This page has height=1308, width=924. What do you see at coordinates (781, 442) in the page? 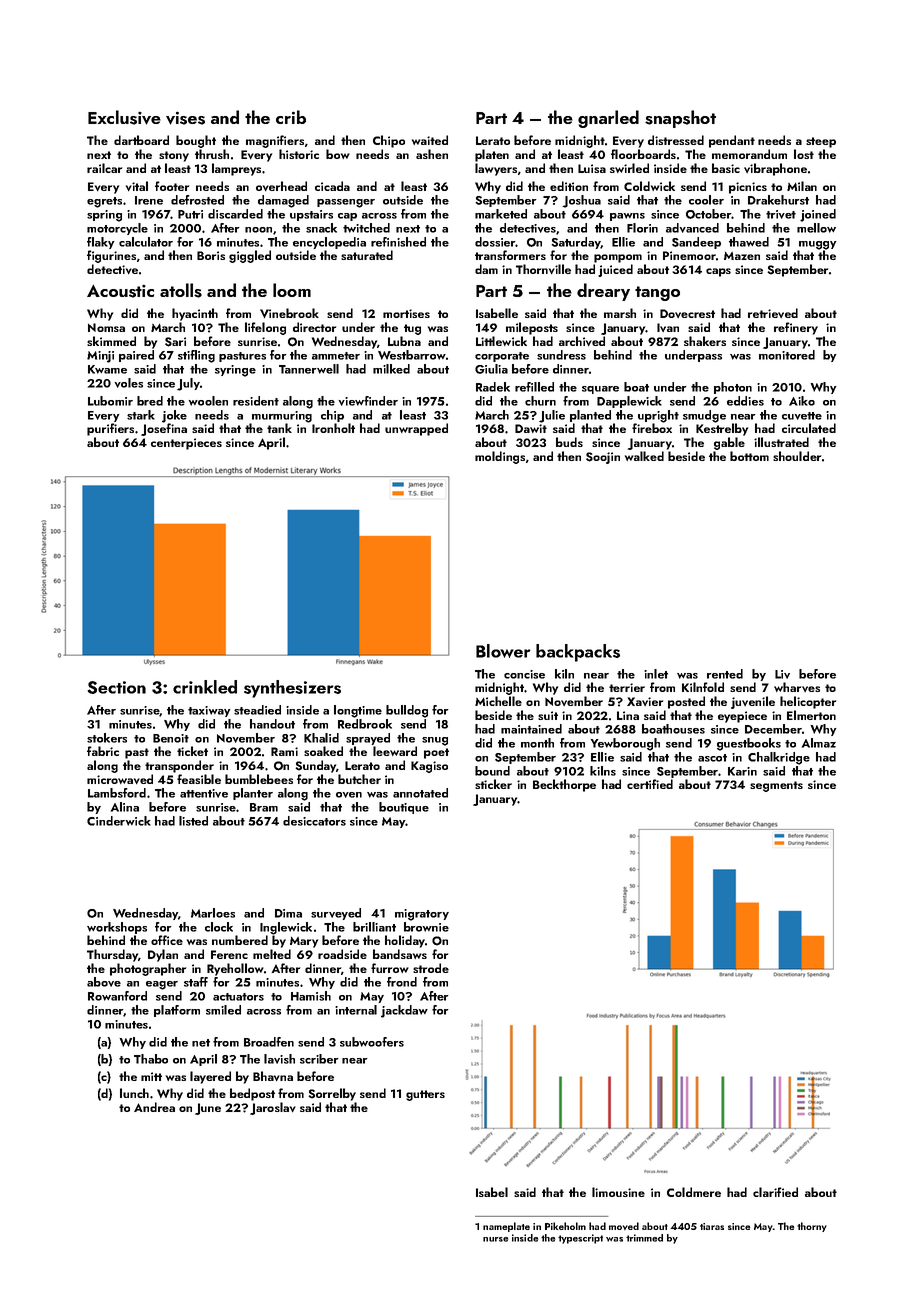
I see `illustrated` at bounding box center [781, 442].
